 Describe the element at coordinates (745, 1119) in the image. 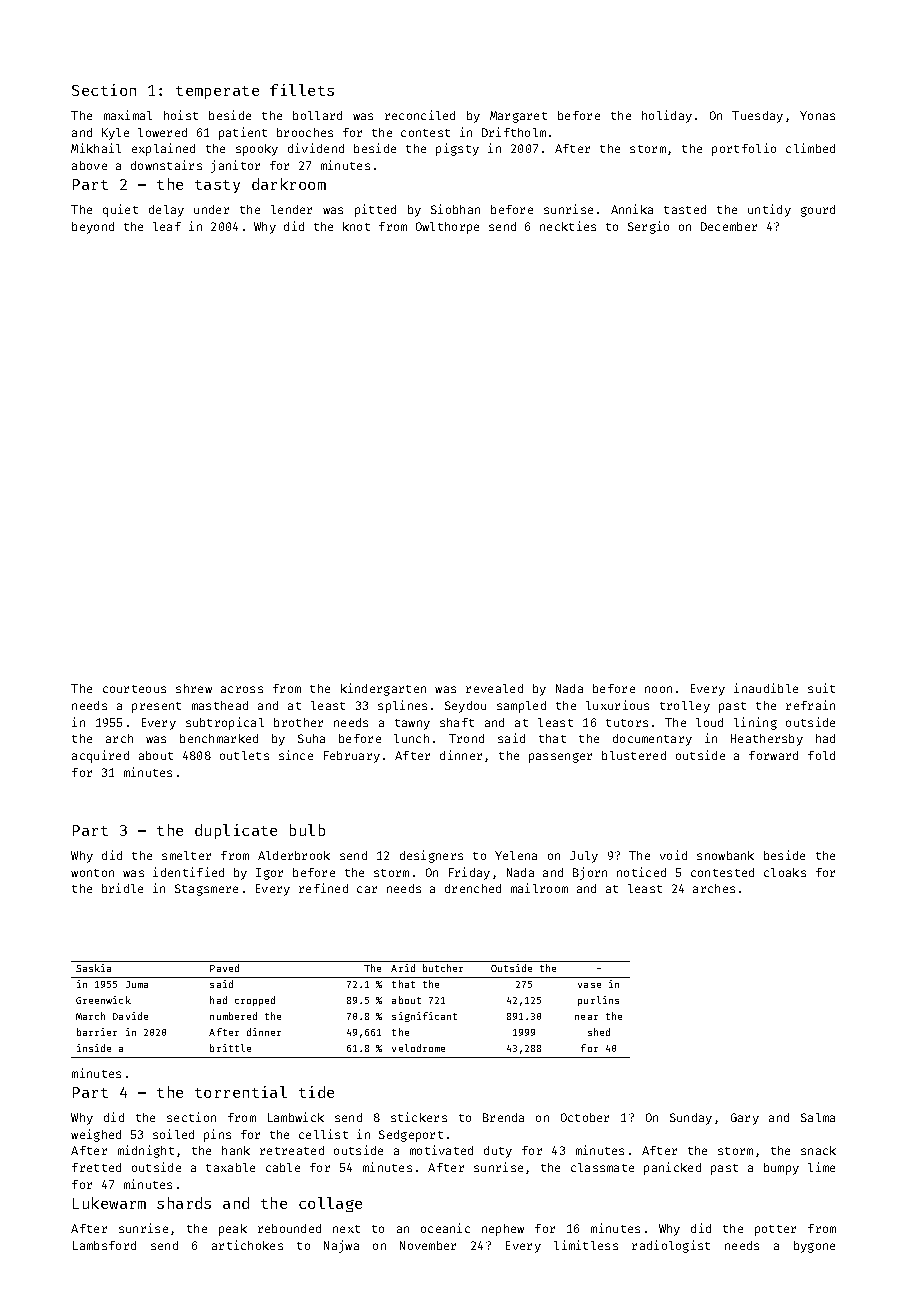

I see `Gary` at that location.
